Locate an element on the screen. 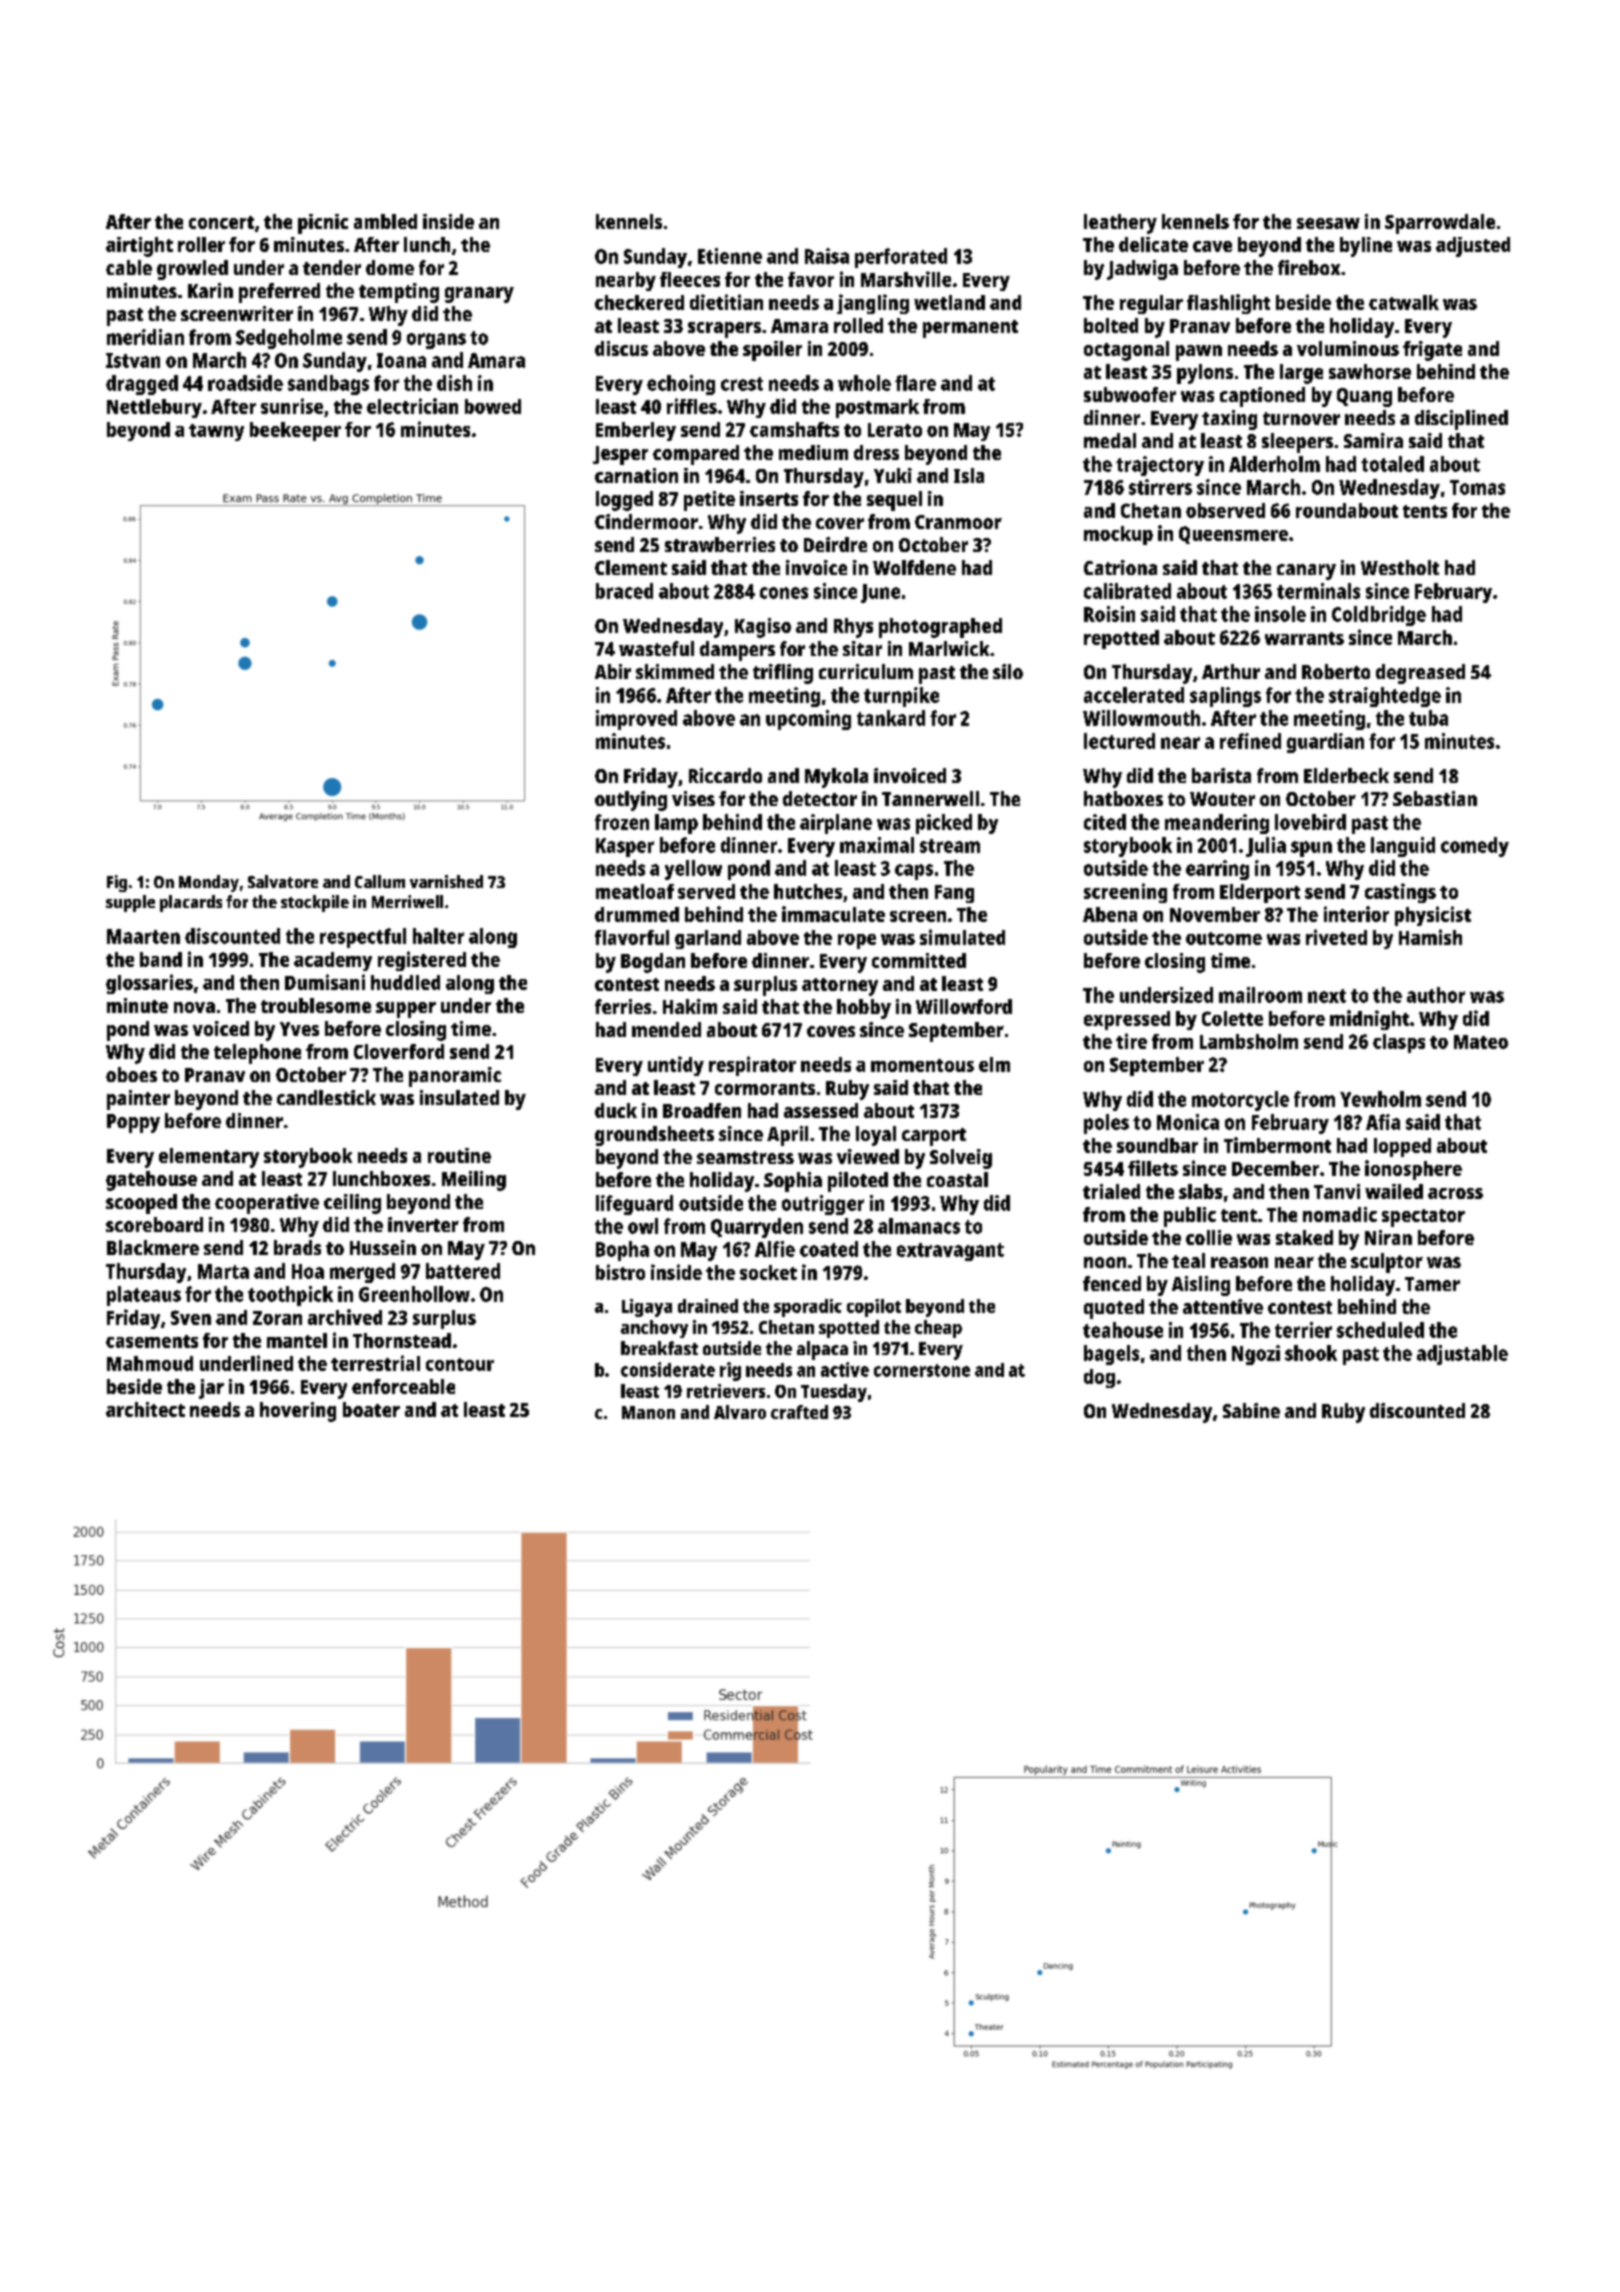 The width and height of the screenshot is (1620, 2292). sequel is located at coordinates (894, 501).
